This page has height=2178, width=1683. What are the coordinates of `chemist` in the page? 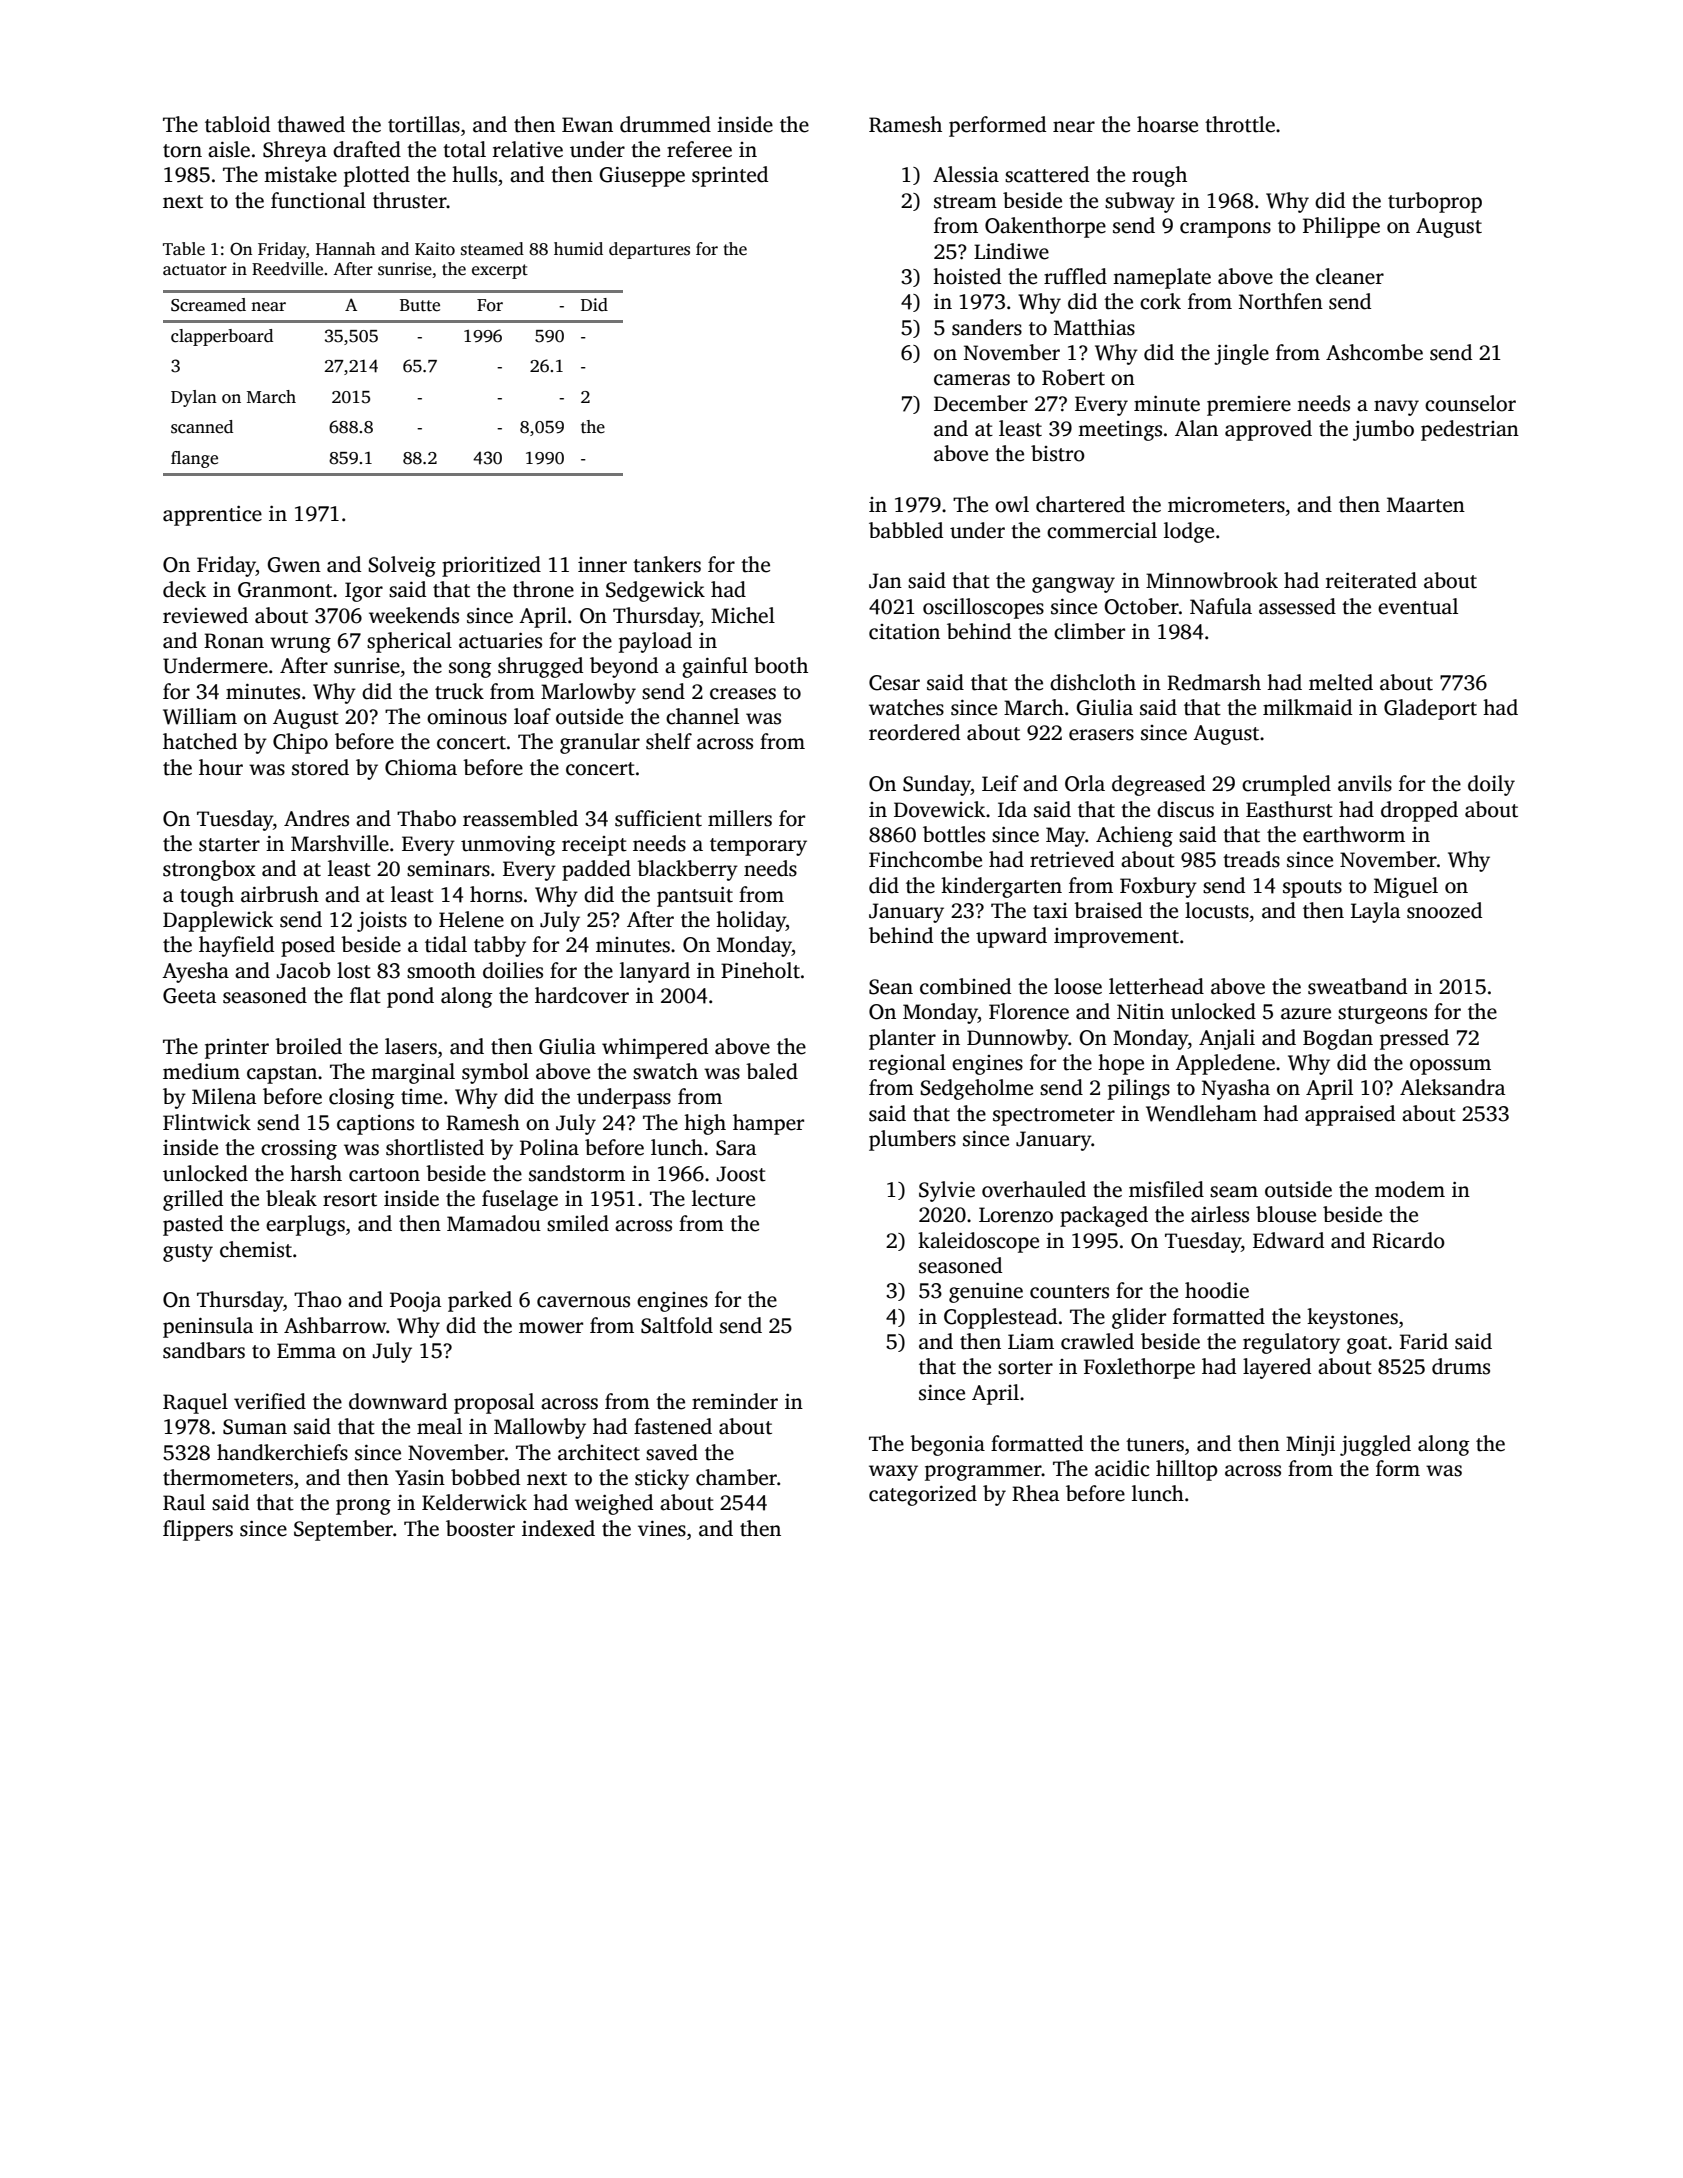 It's located at (256, 1249).
